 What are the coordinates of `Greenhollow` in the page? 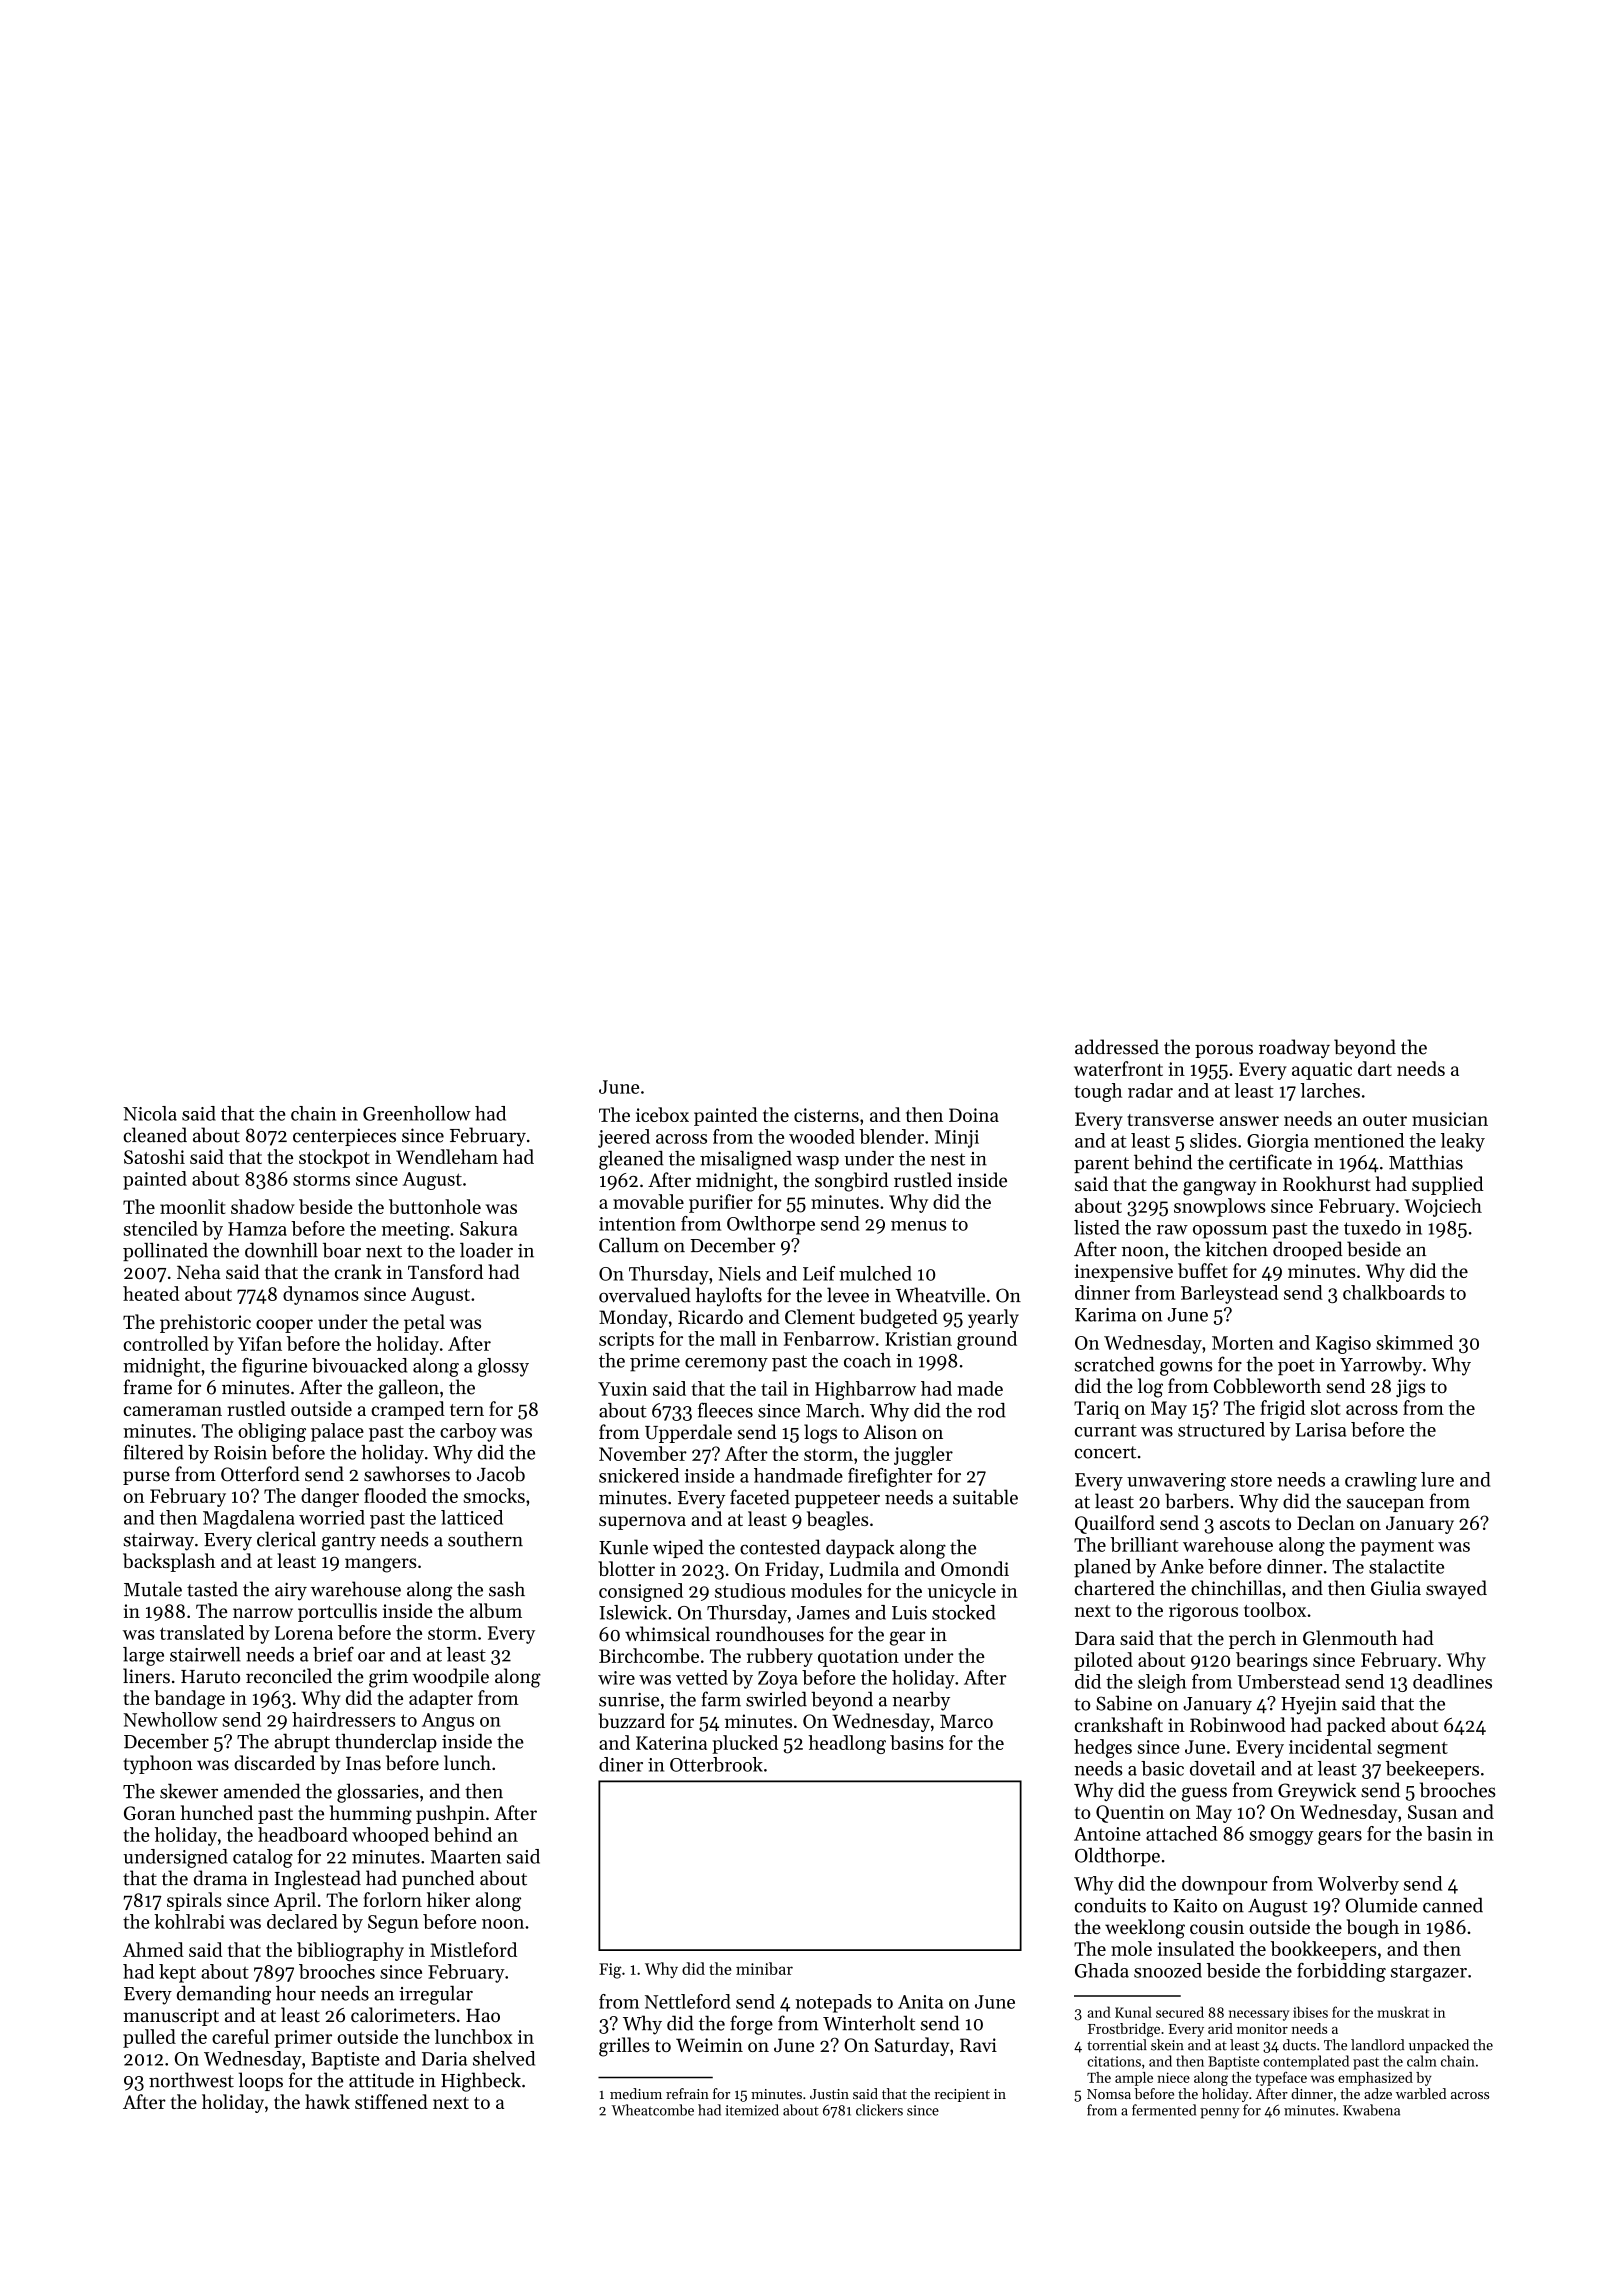 It's located at (417, 1113).
